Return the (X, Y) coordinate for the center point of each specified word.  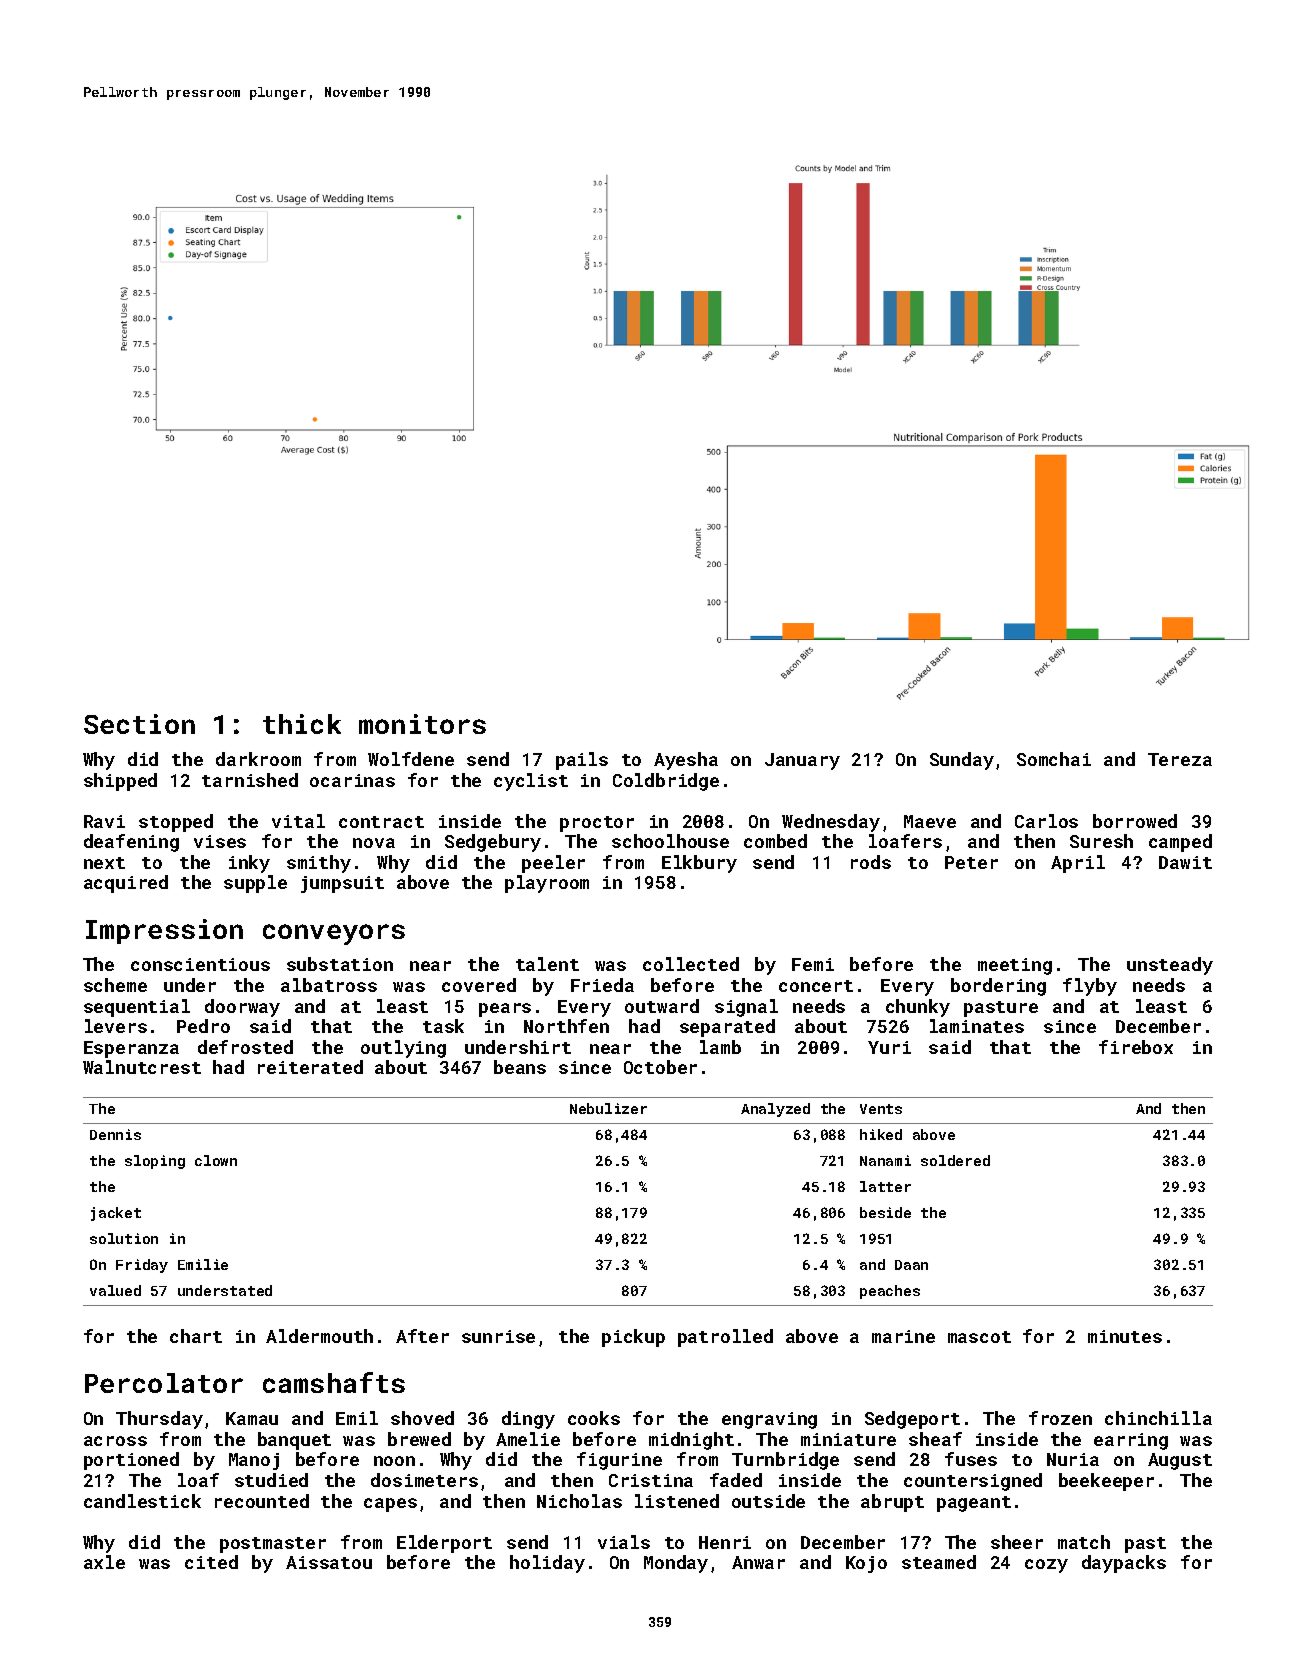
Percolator (164, 1383)
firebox (1136, 1047)
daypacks (1124, 1564)
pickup (633, 1338)
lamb (720, 1047)
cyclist (531, 782)
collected (691, 964)
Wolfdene (411, 759)
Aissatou (329, 1562)
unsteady (1170, 966)
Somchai (1054, 759)
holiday (547, 1564)
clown (216, 1160)
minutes (1125, 1336)
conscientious (200, 964)
